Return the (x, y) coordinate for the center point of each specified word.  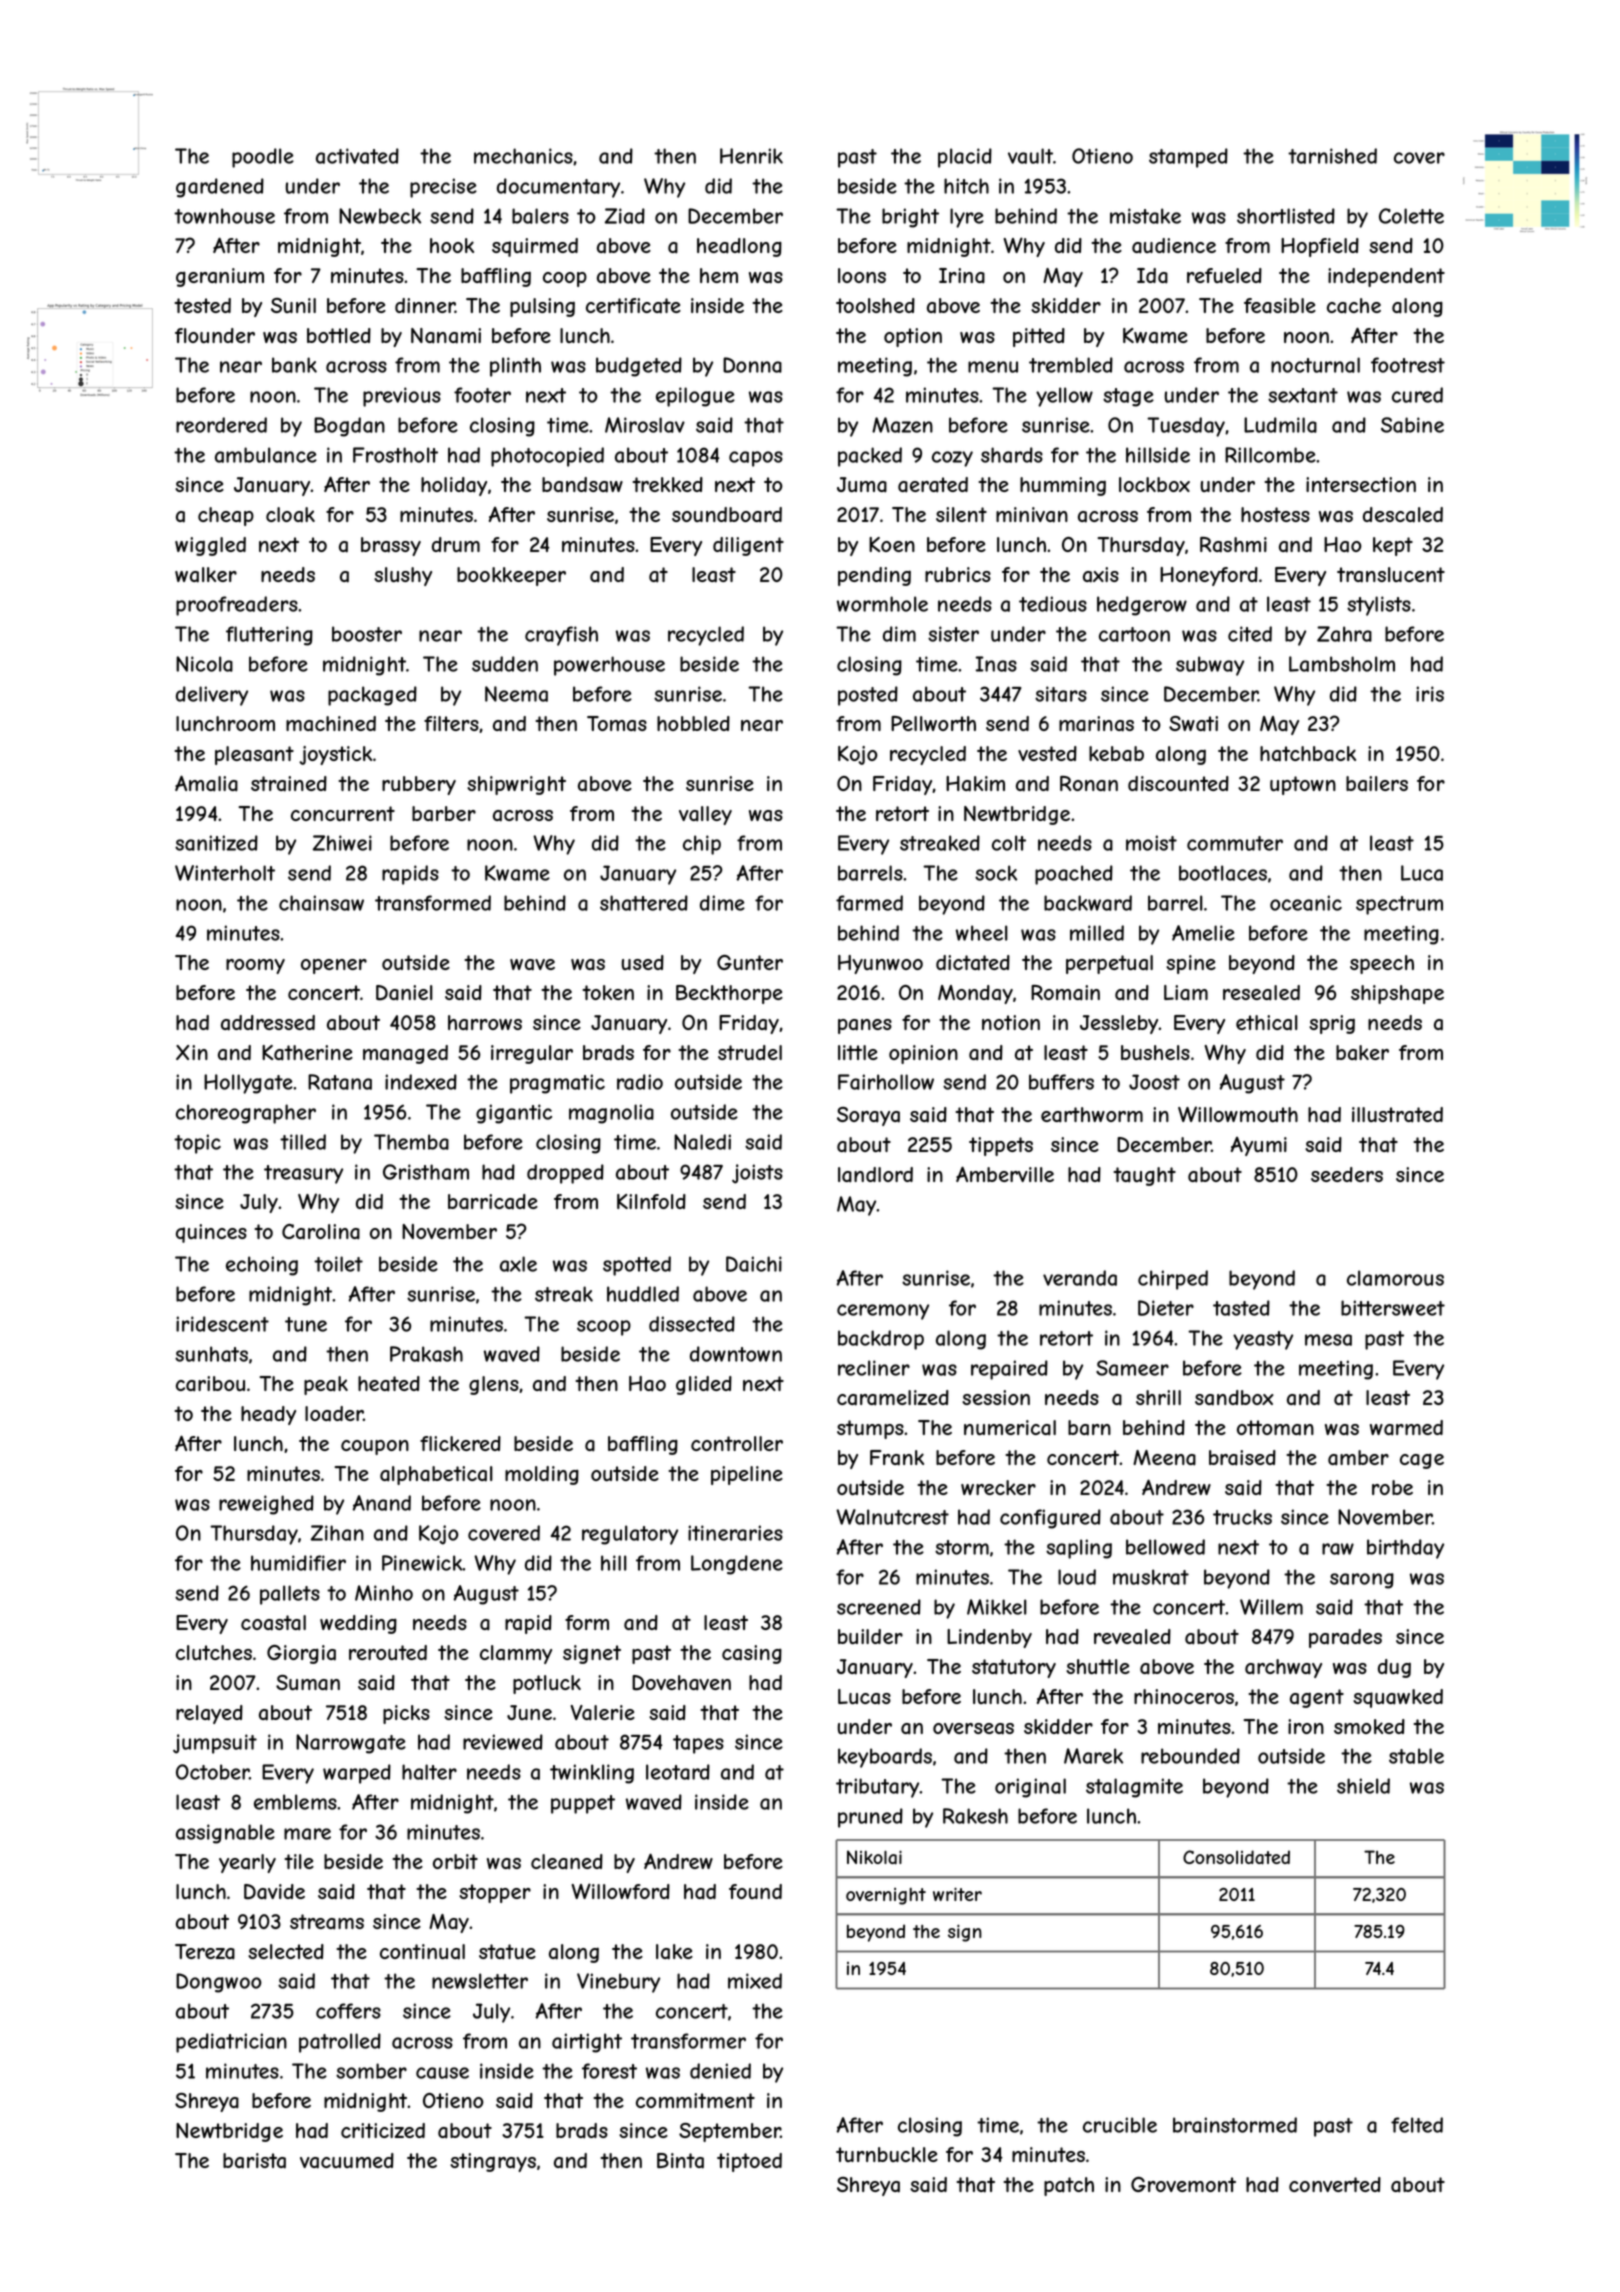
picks (406, 1714)
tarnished (1332, 156)
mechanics (523, 156)
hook (452, 245)
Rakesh (975, 1816)
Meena (1164, 1458)
